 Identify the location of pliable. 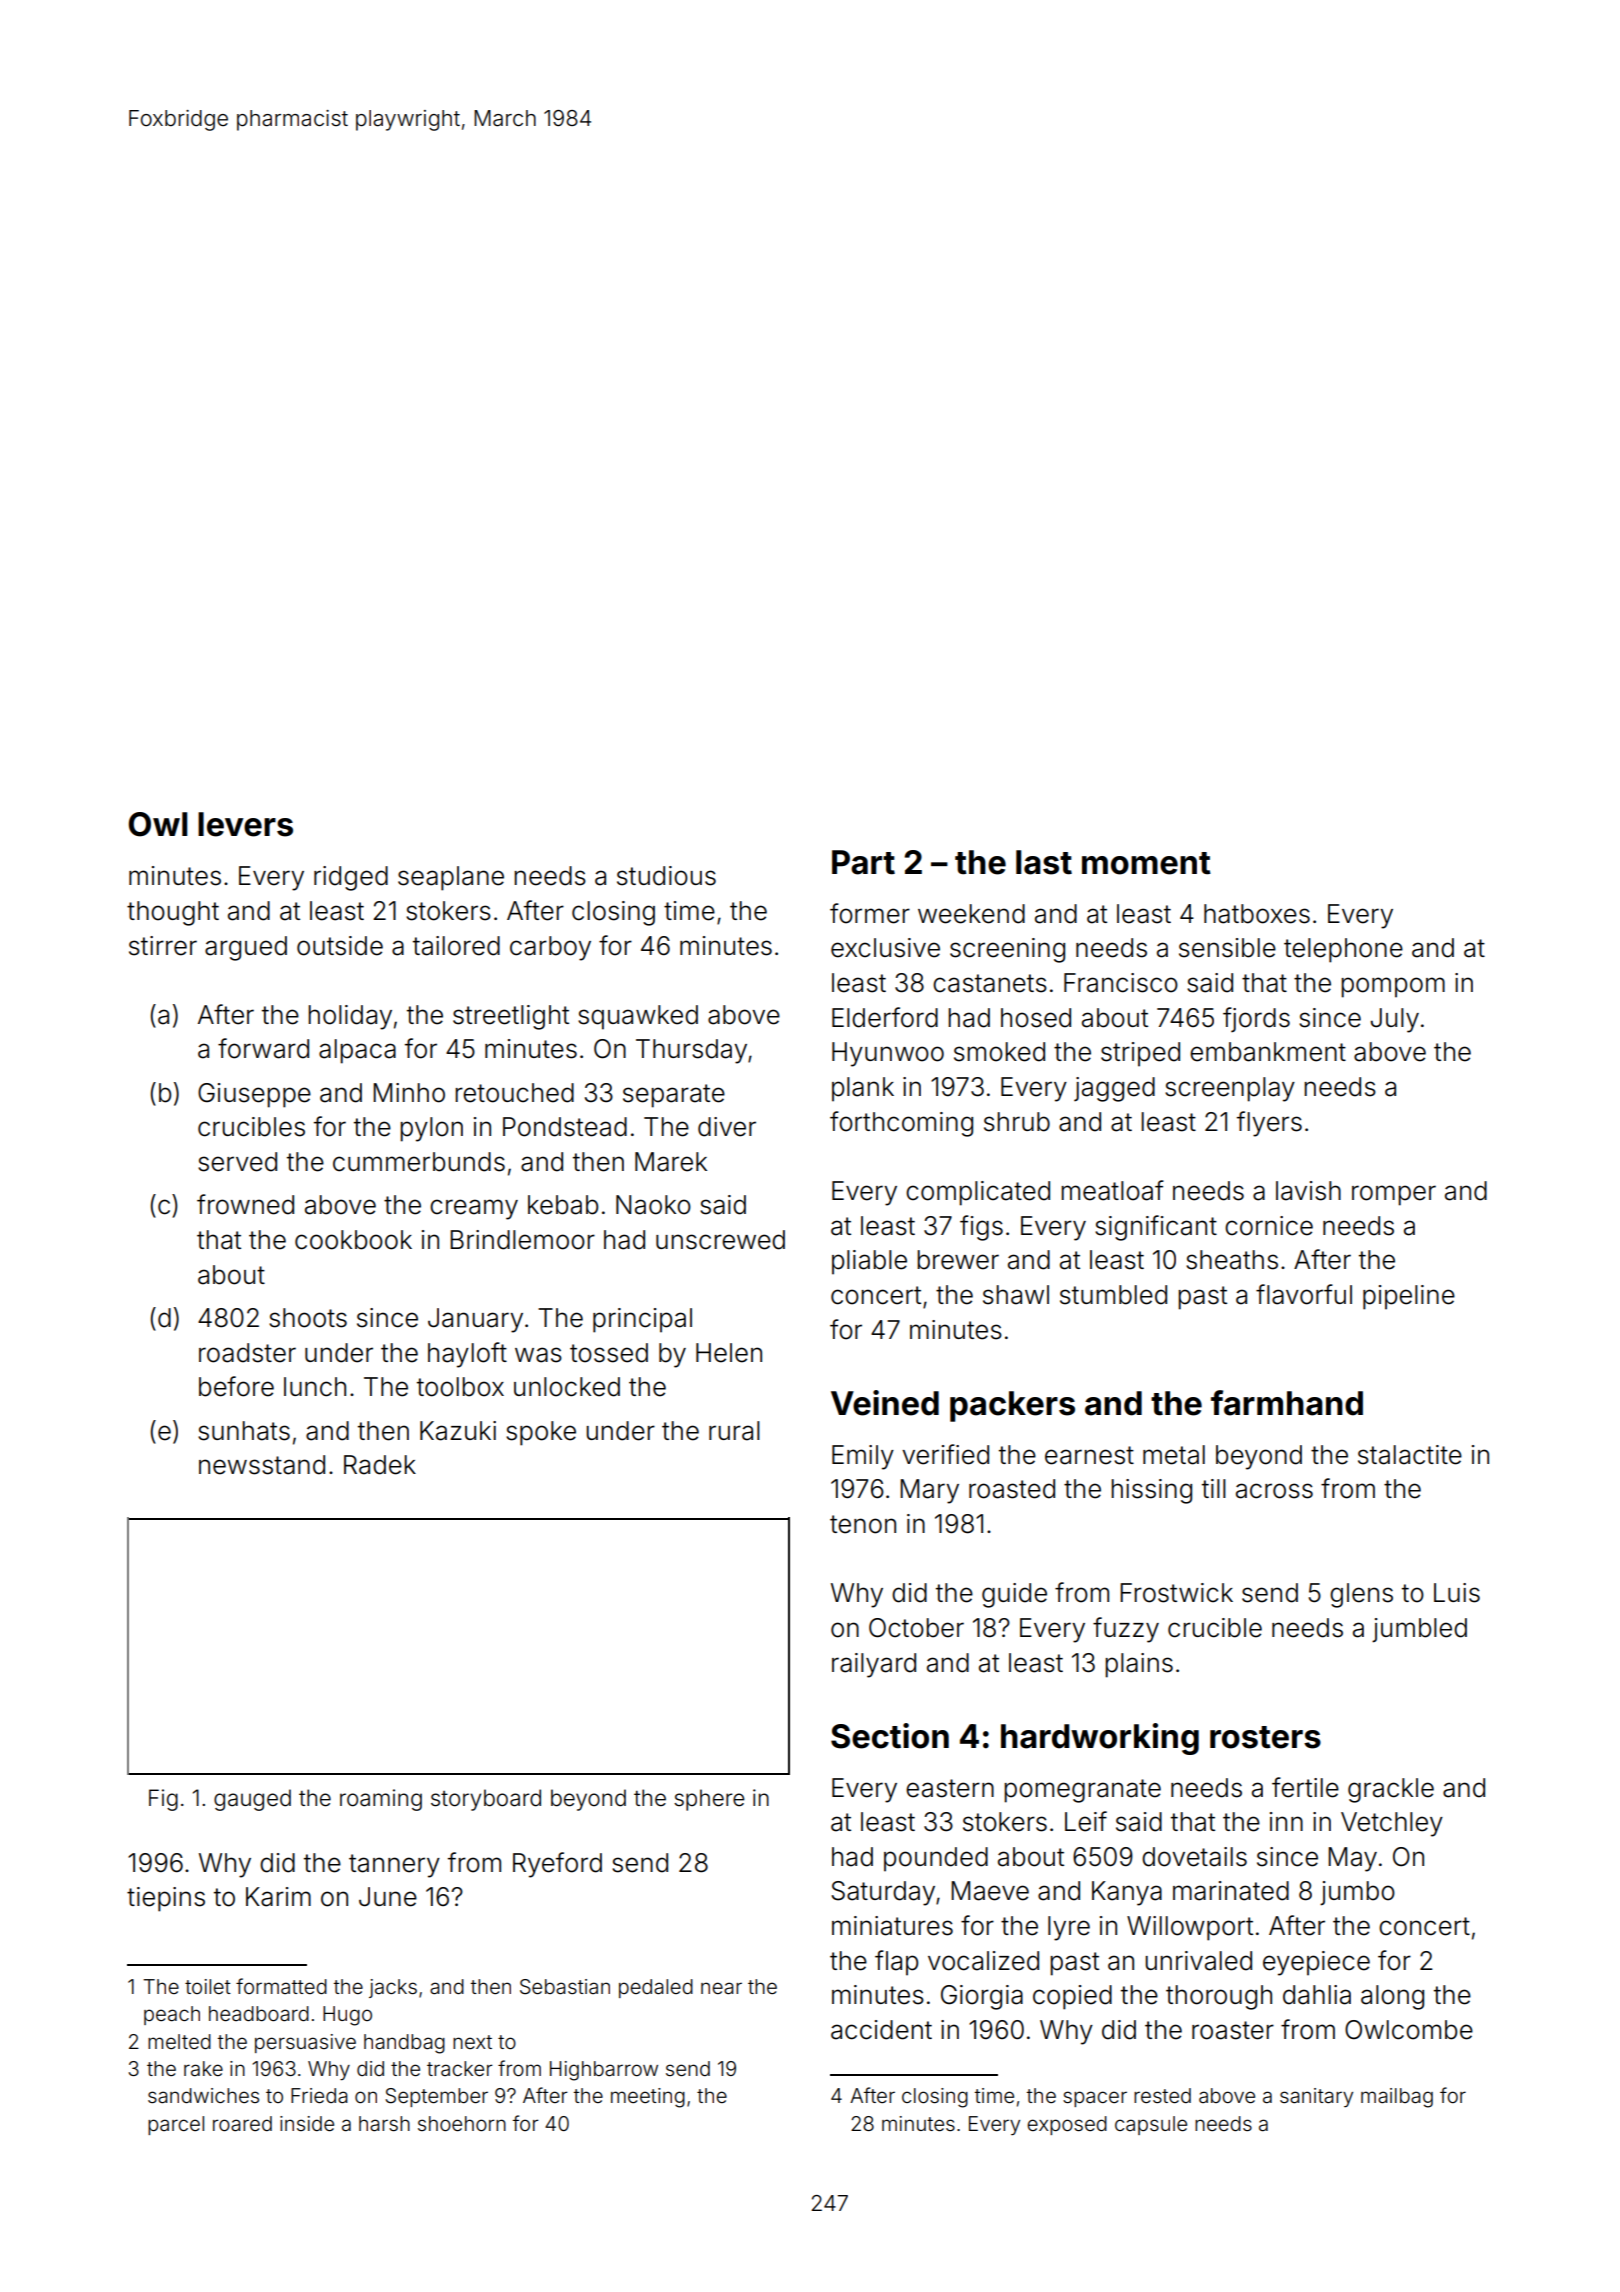
(869, 1262).
